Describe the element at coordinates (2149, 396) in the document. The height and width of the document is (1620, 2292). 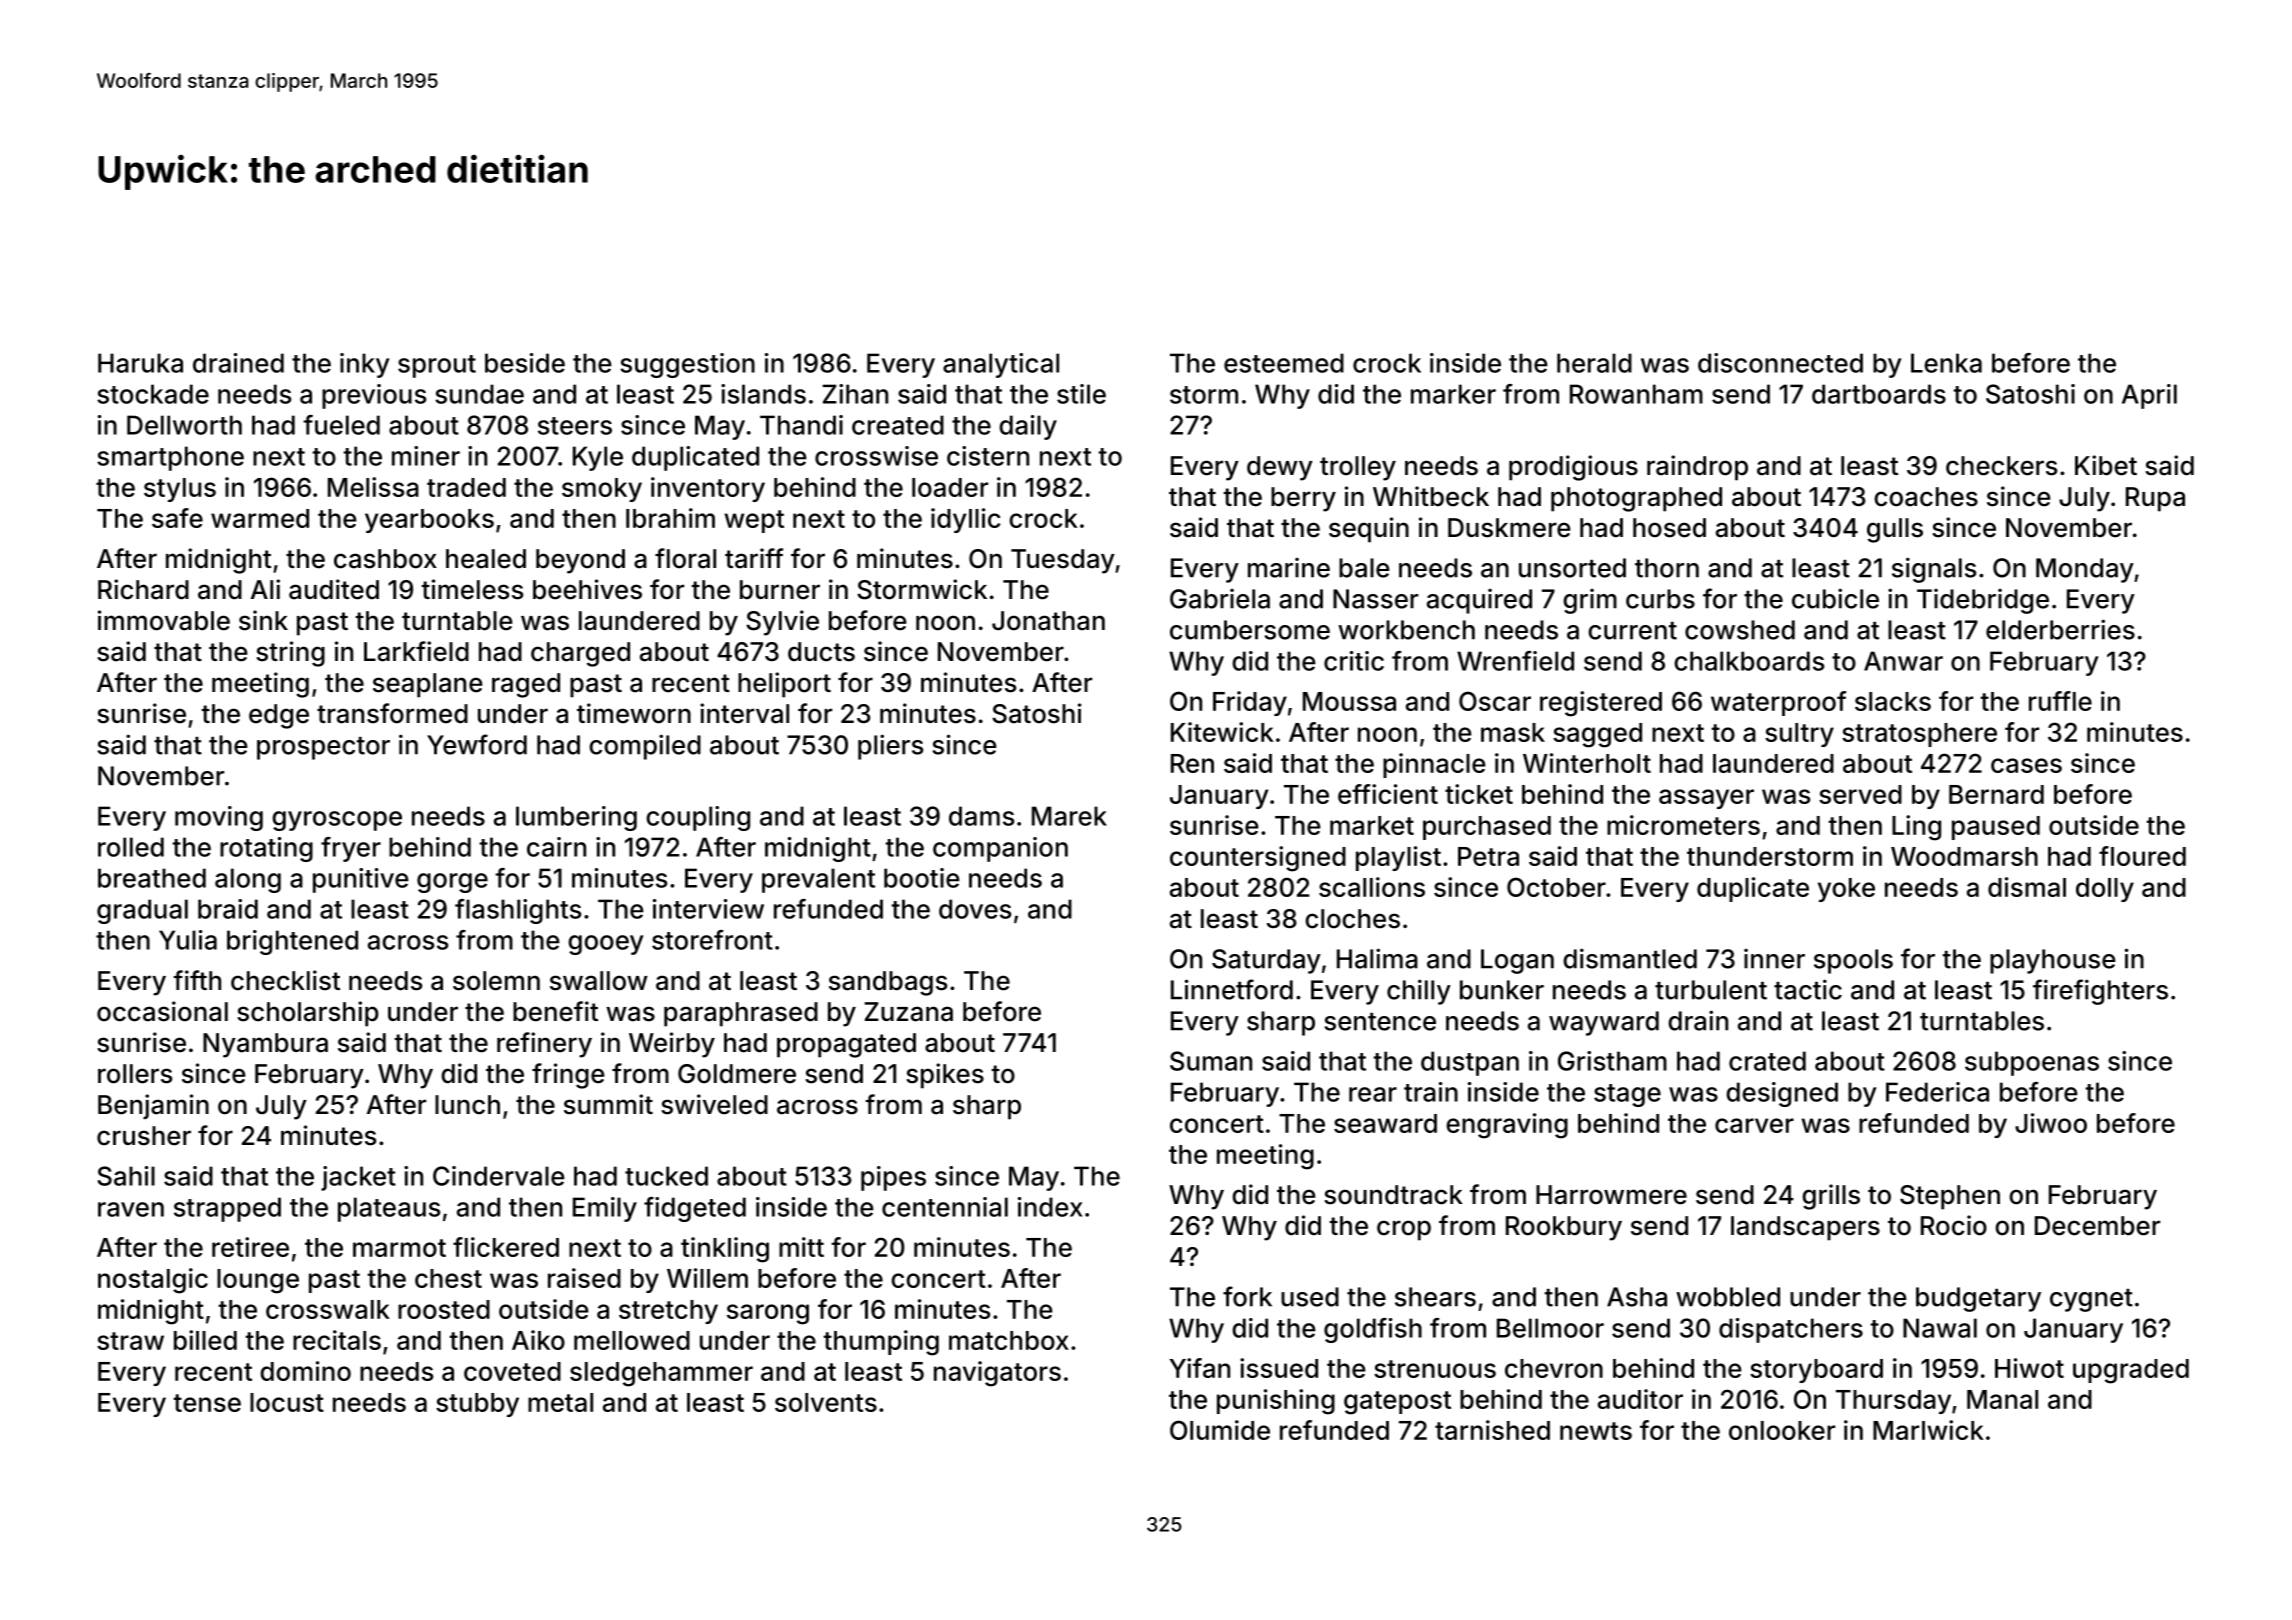
I see `April` at that location.
